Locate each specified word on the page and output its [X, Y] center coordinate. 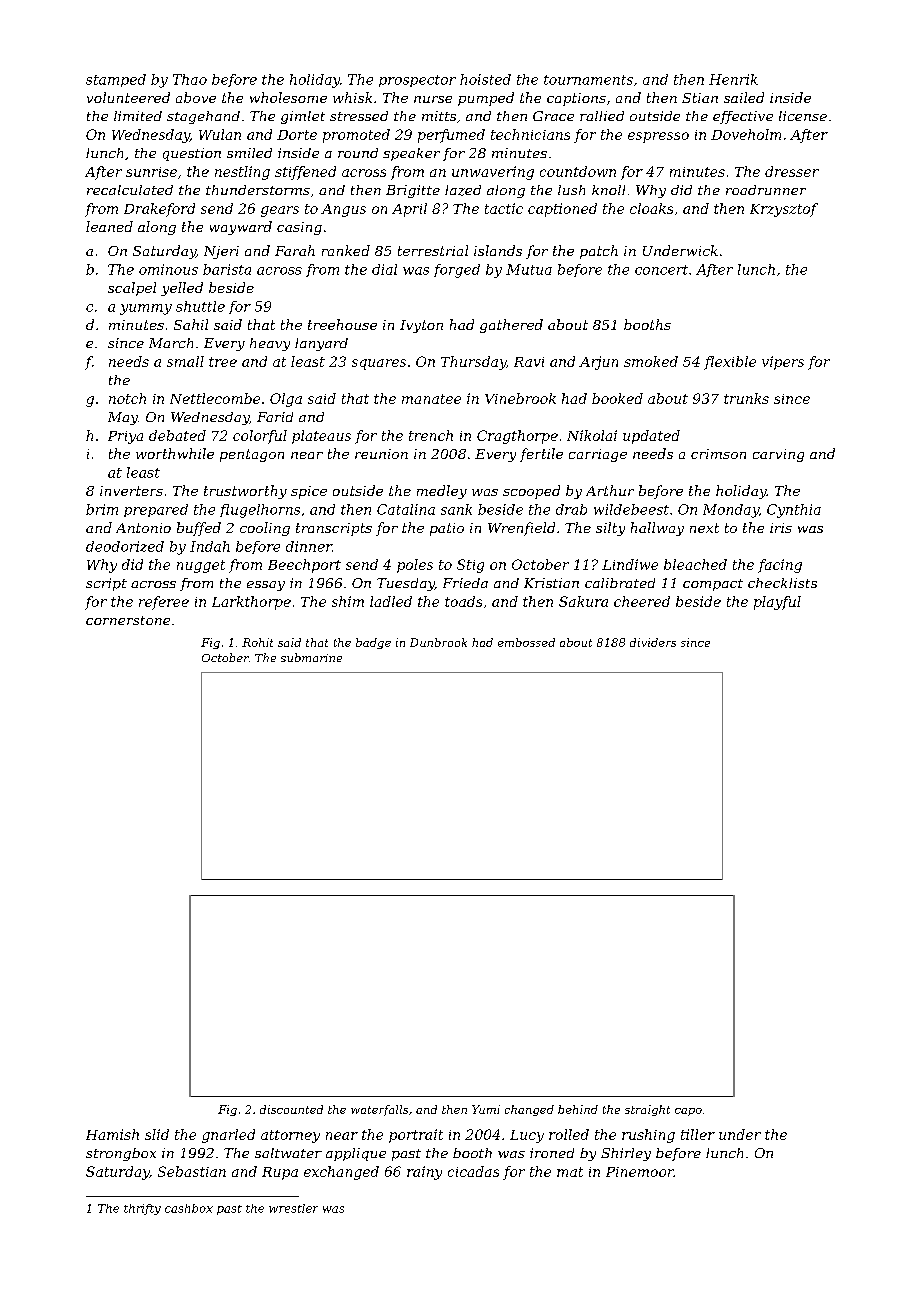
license [803, 116]
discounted [291, 1109]
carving [778, 455]
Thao [190, 79]
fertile [541, 455]
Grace [553, 116]
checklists [782, 583]
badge [373, 643]
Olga [286, 400]
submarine [311, 657]
